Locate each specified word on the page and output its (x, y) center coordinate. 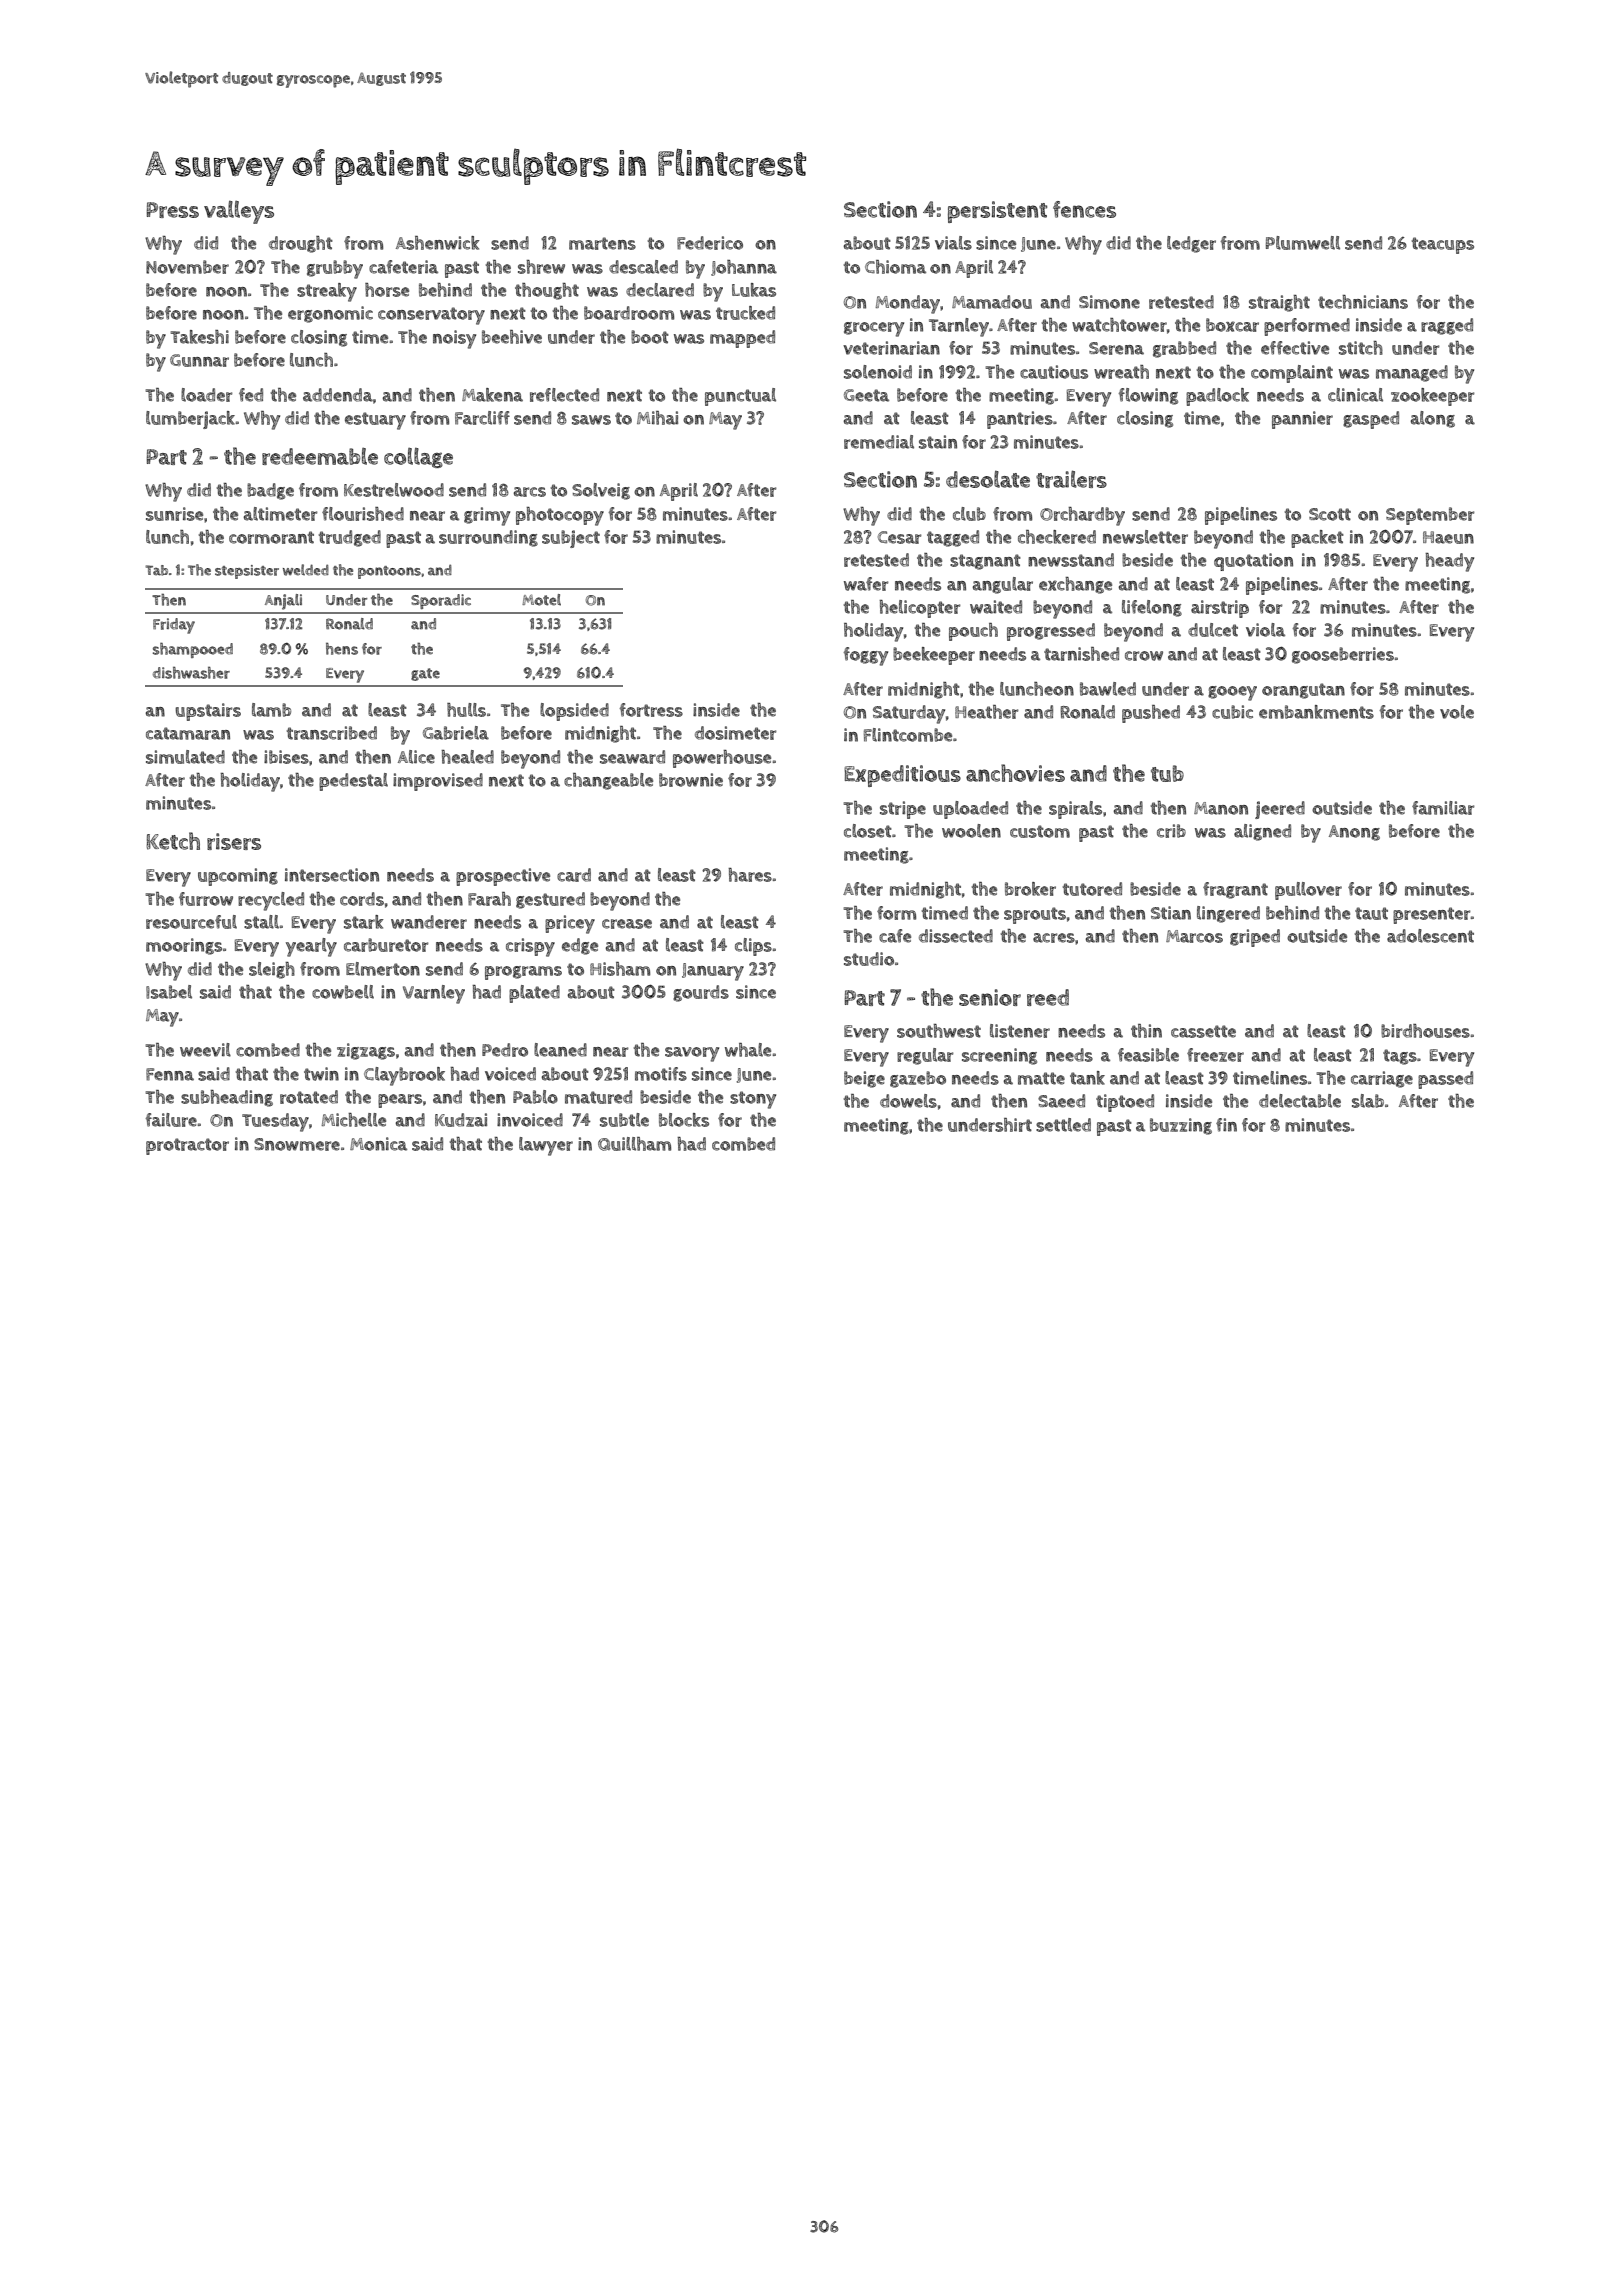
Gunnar (199, 360)
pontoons (389, 572)
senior (990, 997)
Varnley (434, 994)
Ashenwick (438, 243)
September (1430, 516)
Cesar (899, 537)
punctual (740, 397)
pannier (1302, 420)
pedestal (353, 782)
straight (1279, 303)
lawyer (546, 1146)
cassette (1203, 1031)
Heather (986, 712)
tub (1167, 773)
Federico (710, 243)
